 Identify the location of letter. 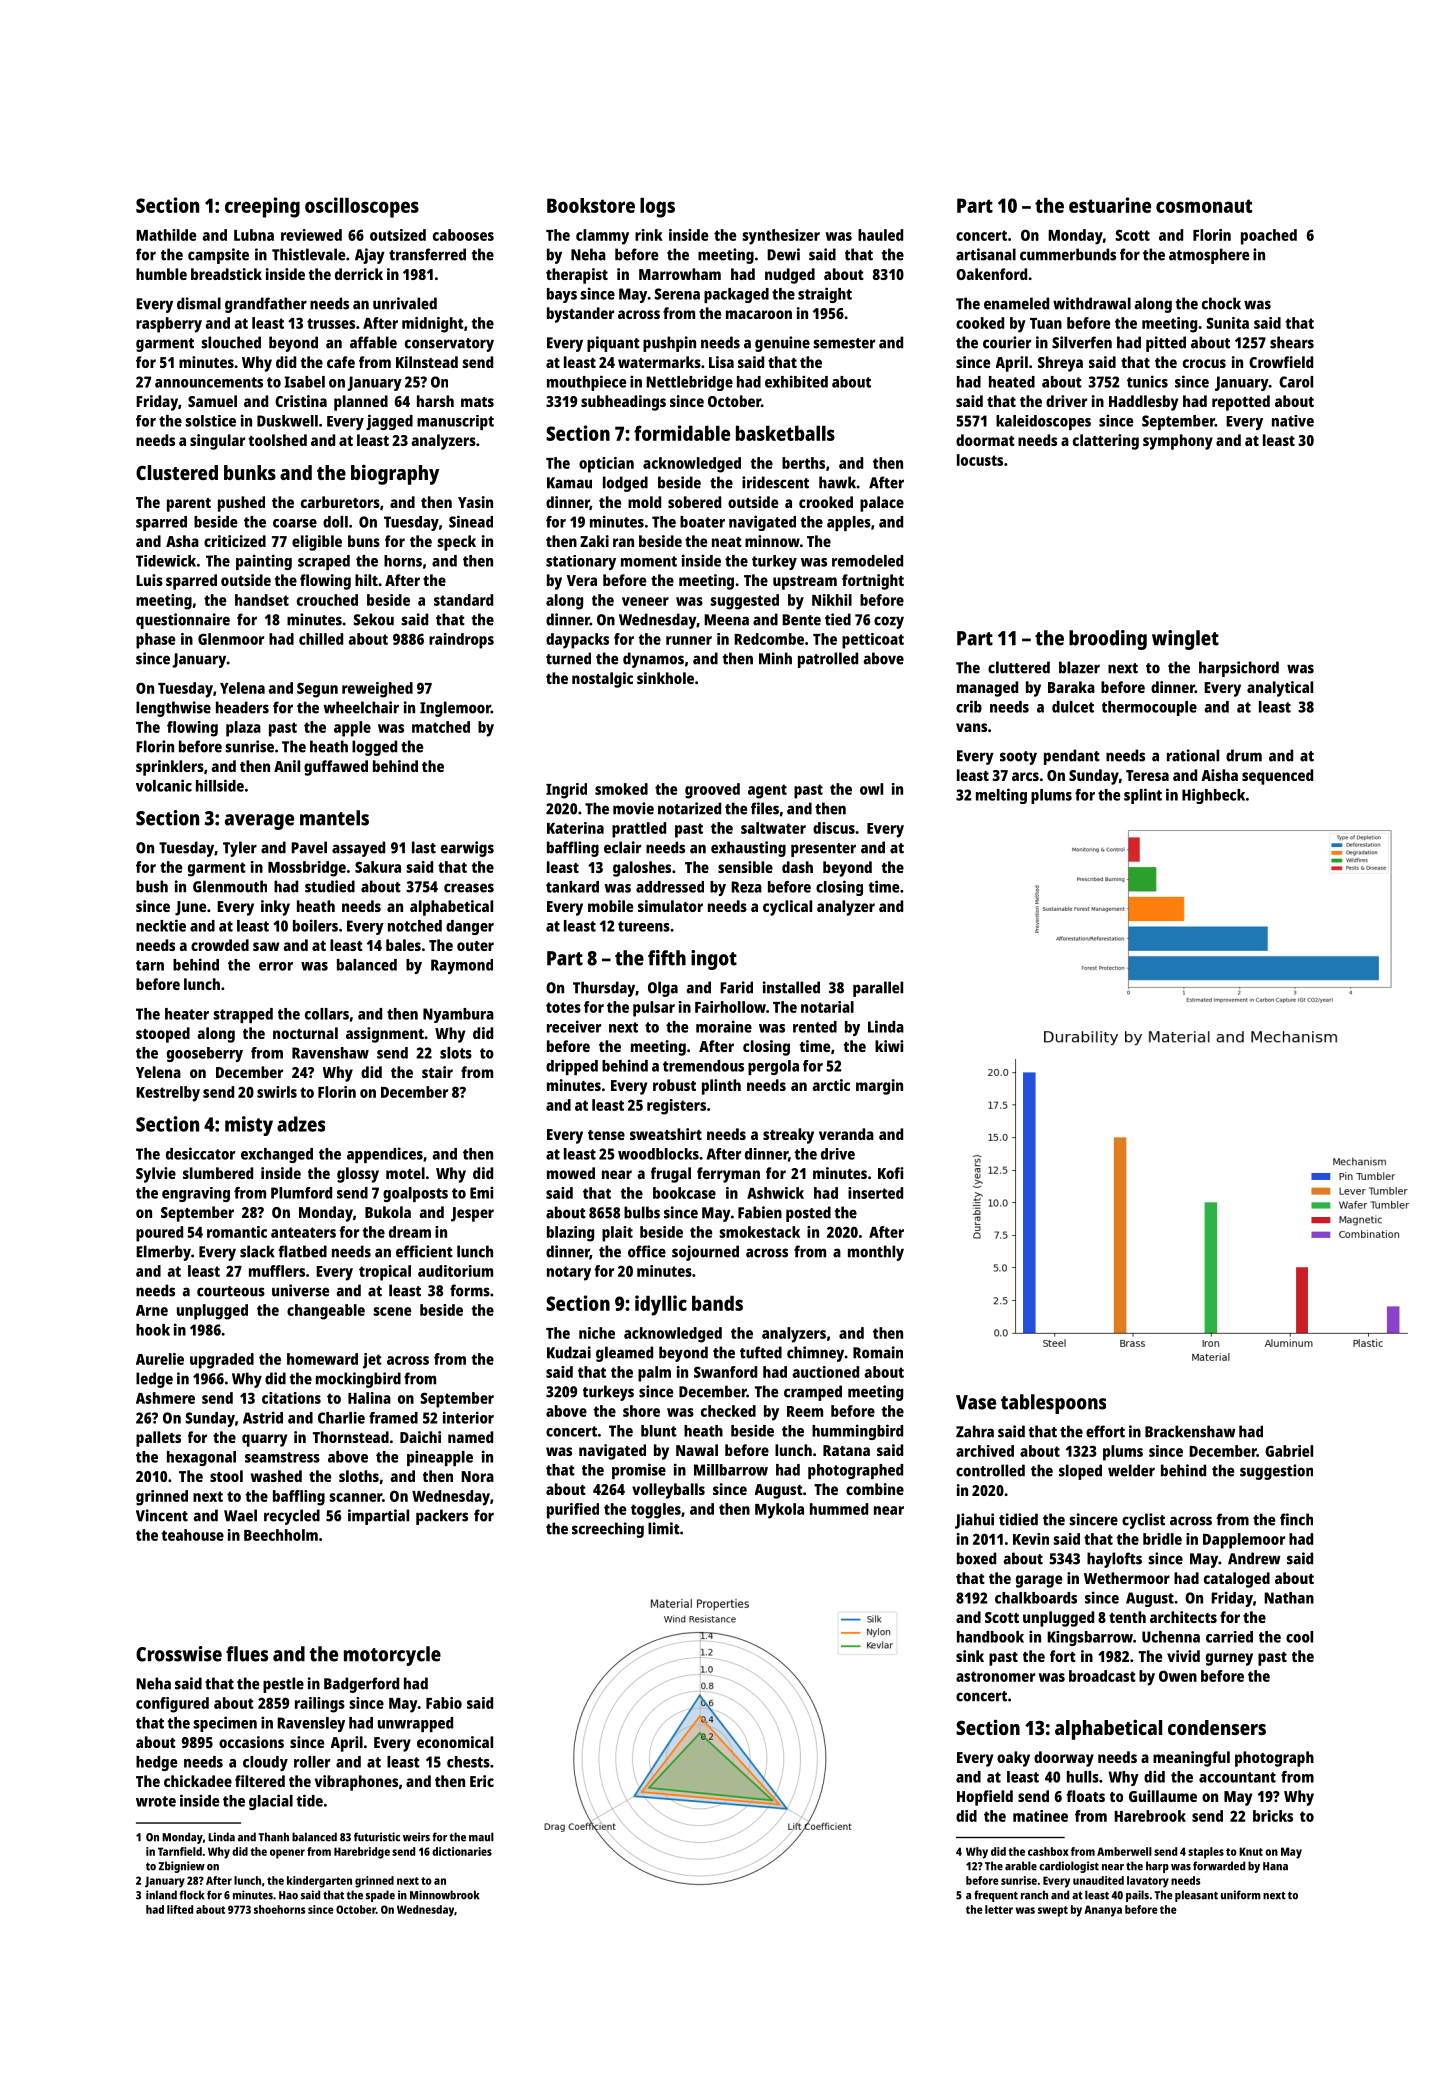
(999, 1909).
